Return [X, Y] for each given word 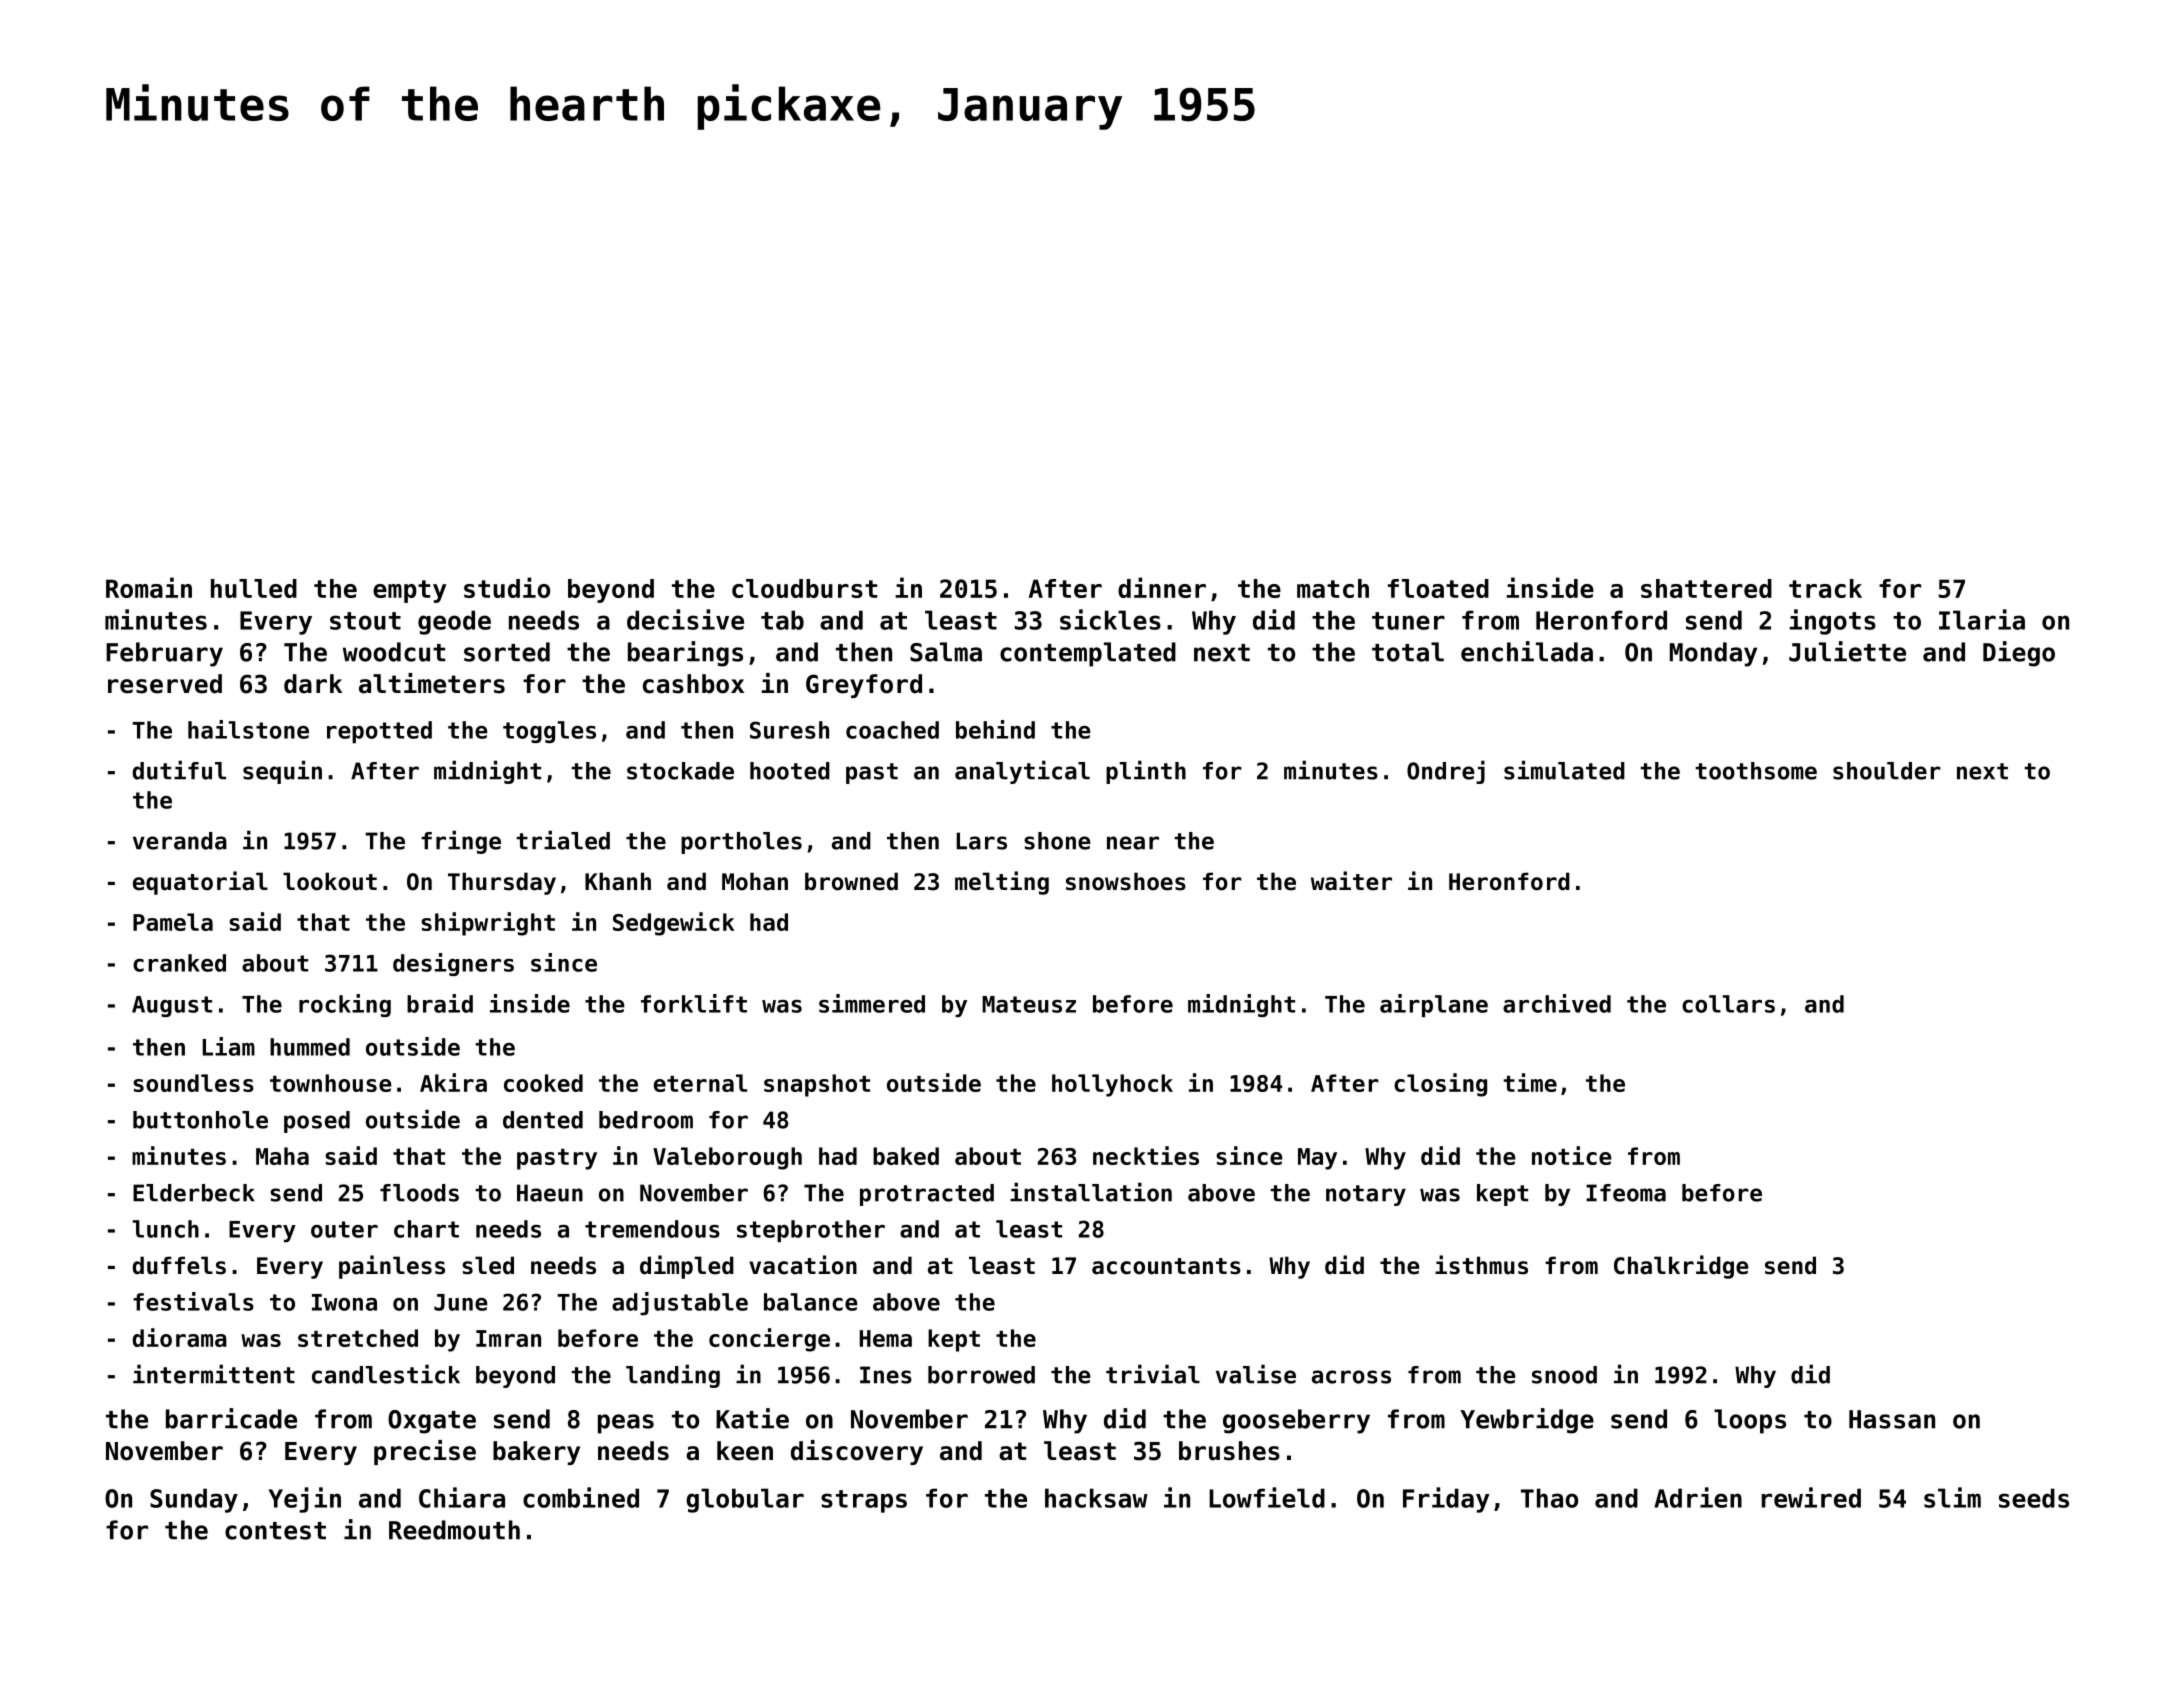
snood [1564, 1375]
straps [864, 1501]
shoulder [1887, 771]
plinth [1146, 772]
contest [275, 1531]
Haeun [550, 1193]
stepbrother [811, 1231]
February [164, 654]
